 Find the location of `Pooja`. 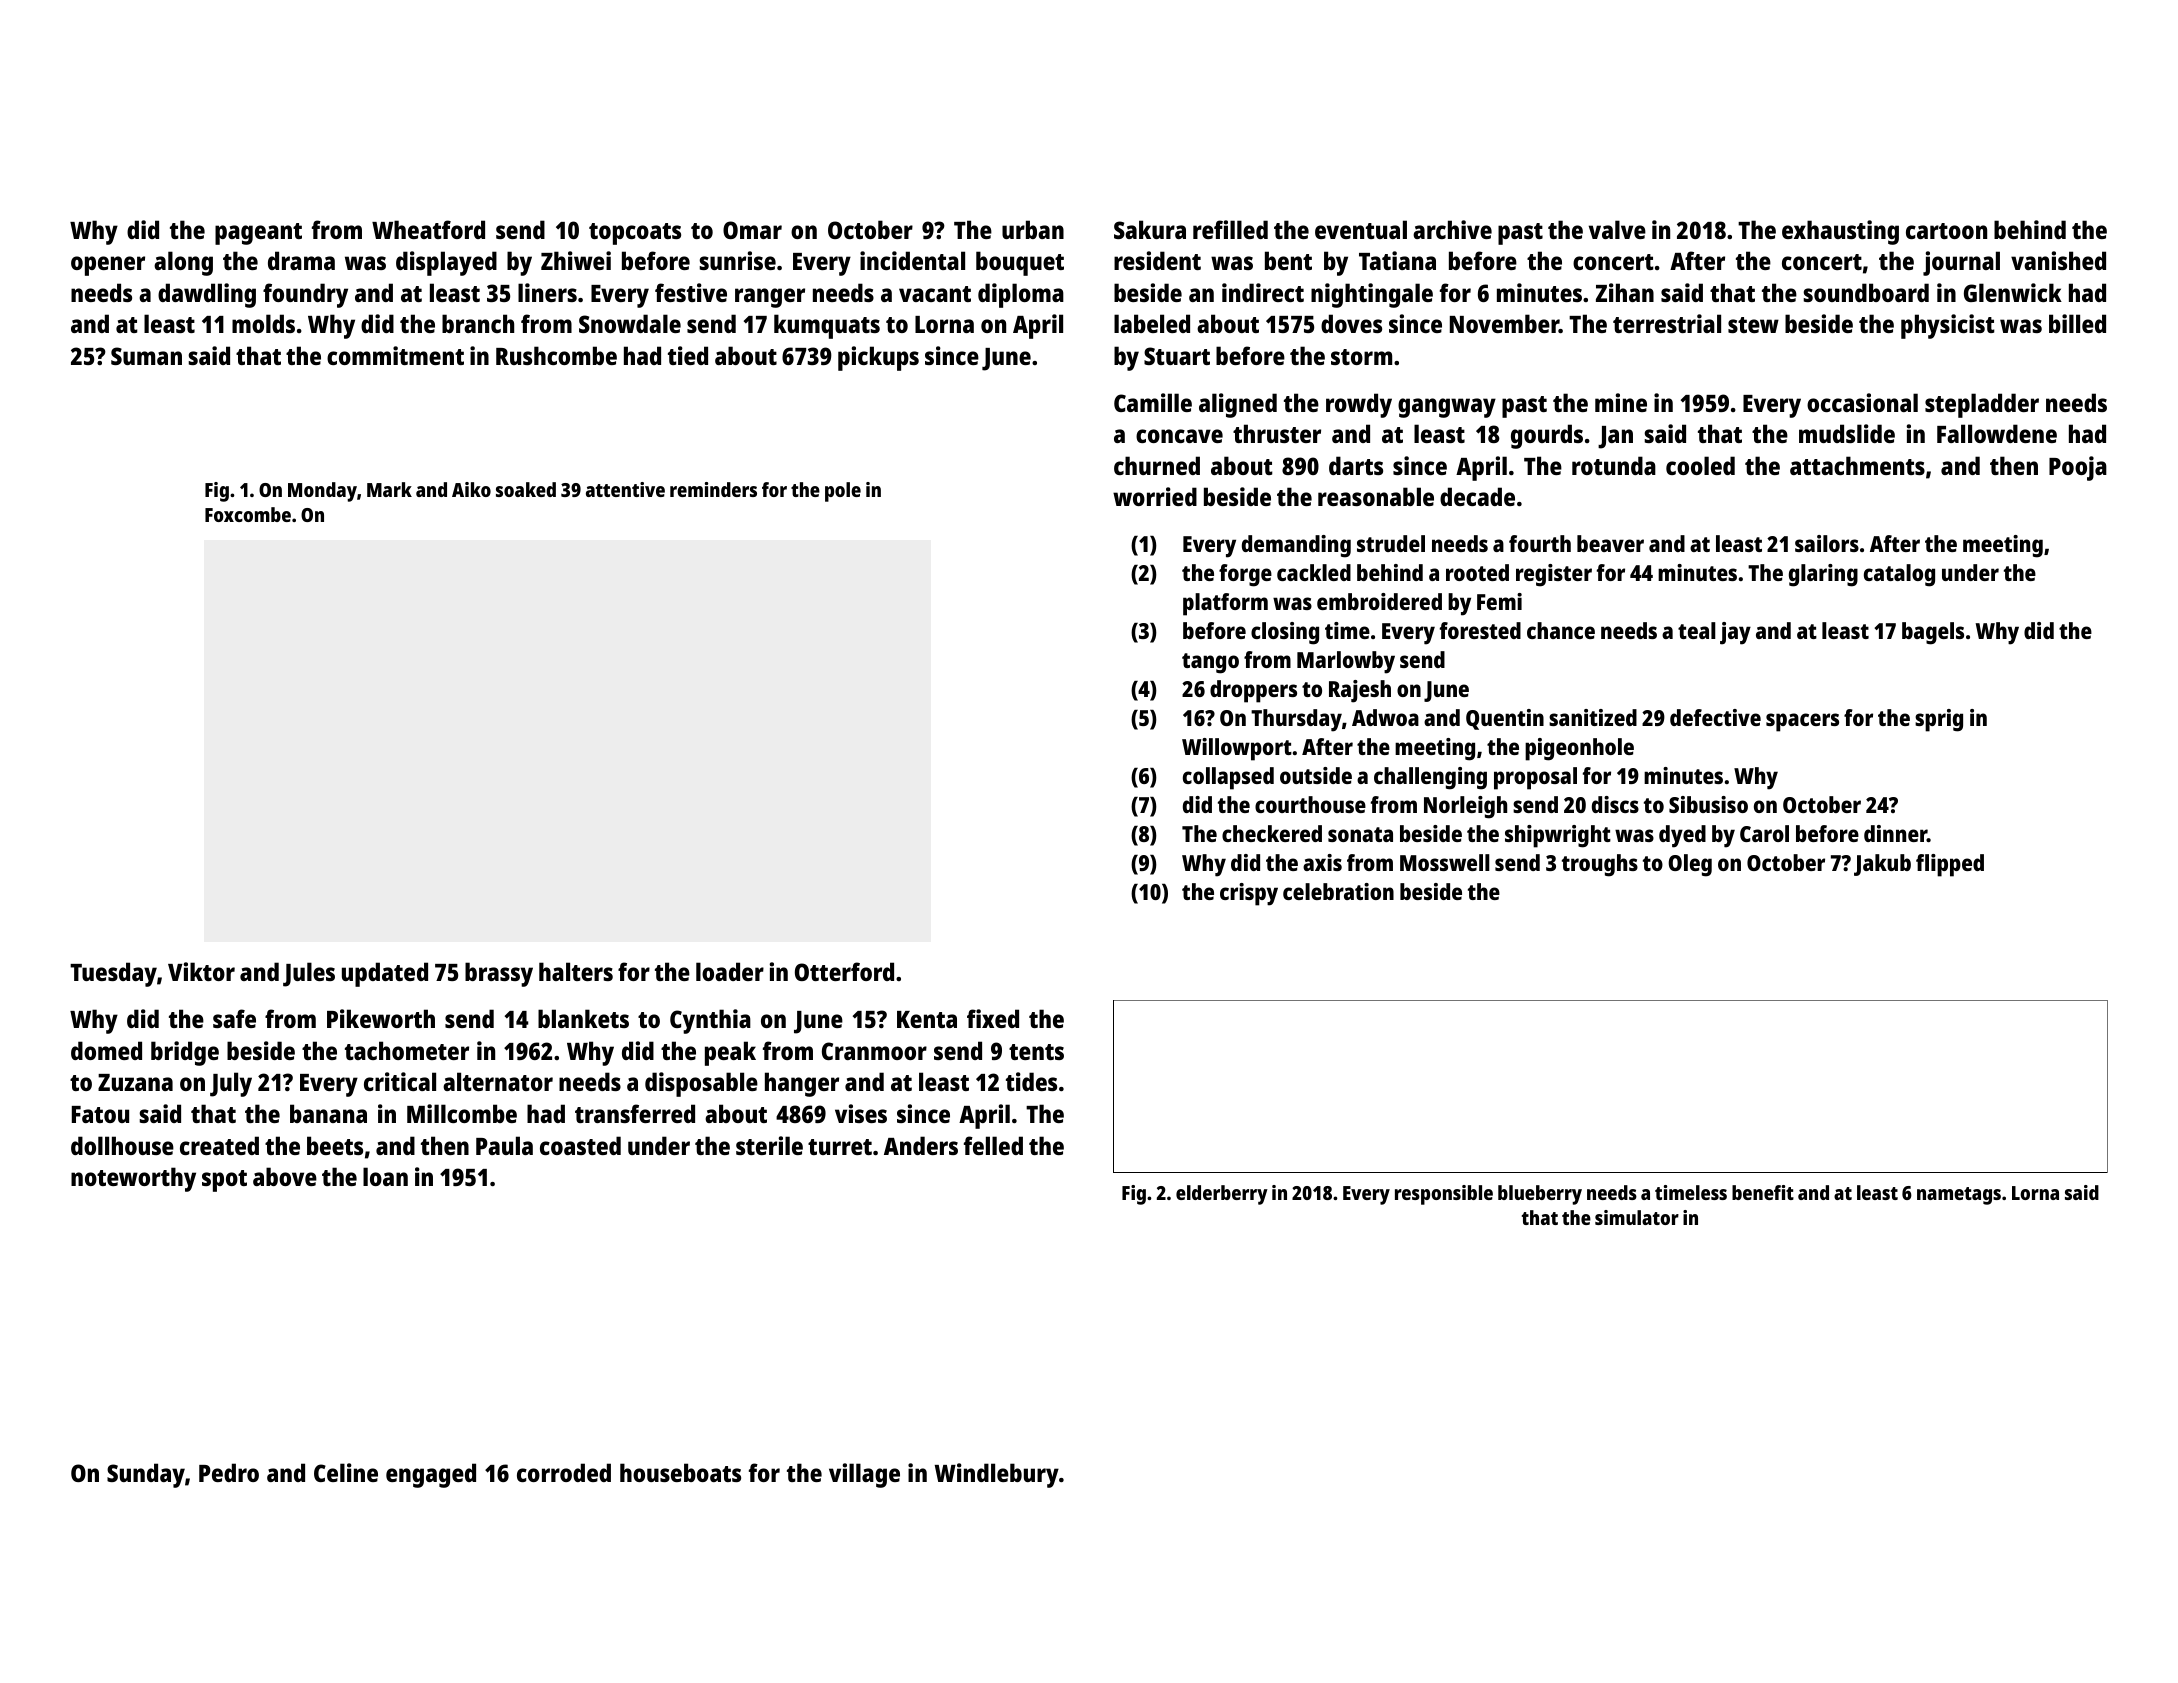

Pooja is located at coordinates (2078, 468).
